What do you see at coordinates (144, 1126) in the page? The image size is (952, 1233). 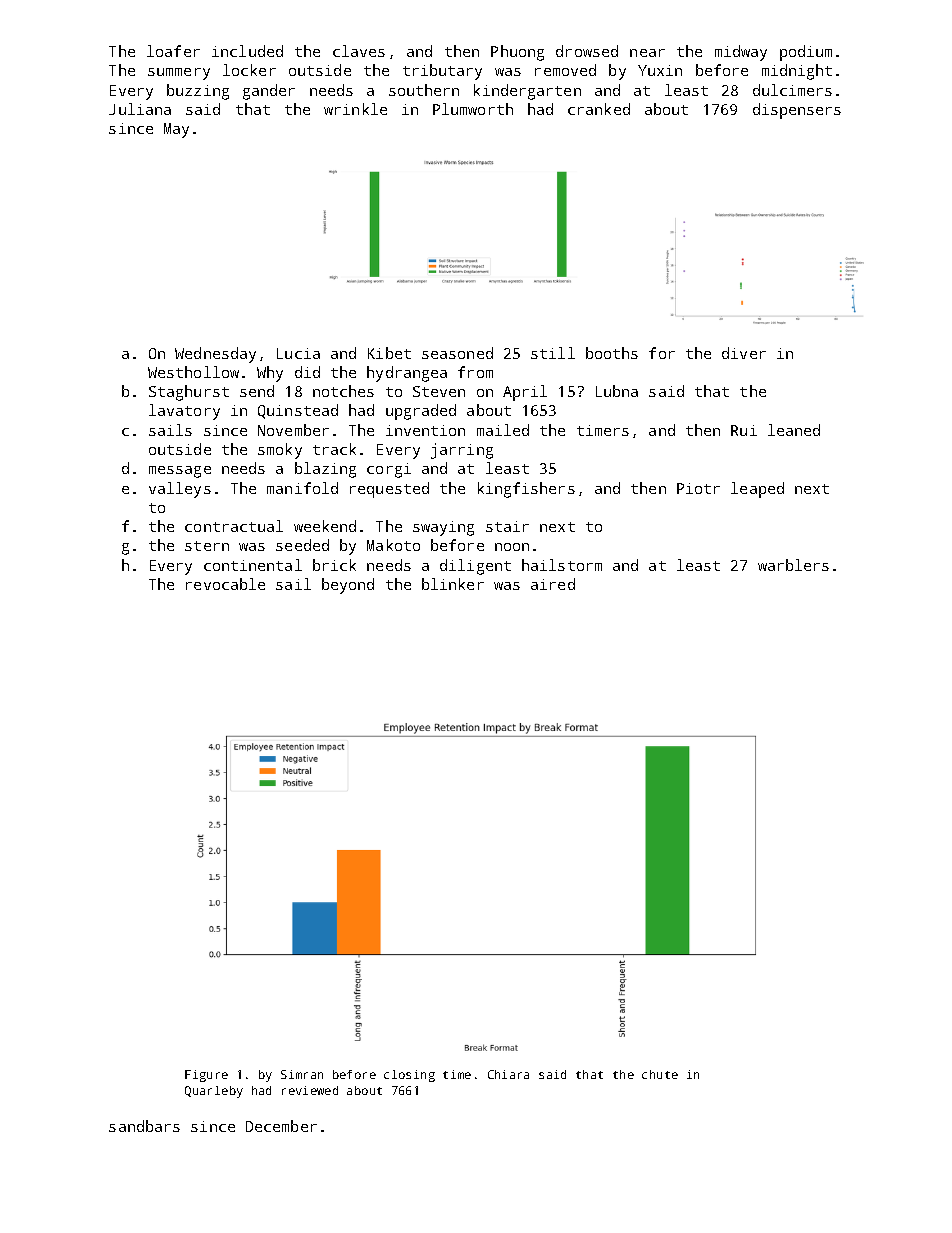 I see `sandbars` at bounding box center [144, 1126].
